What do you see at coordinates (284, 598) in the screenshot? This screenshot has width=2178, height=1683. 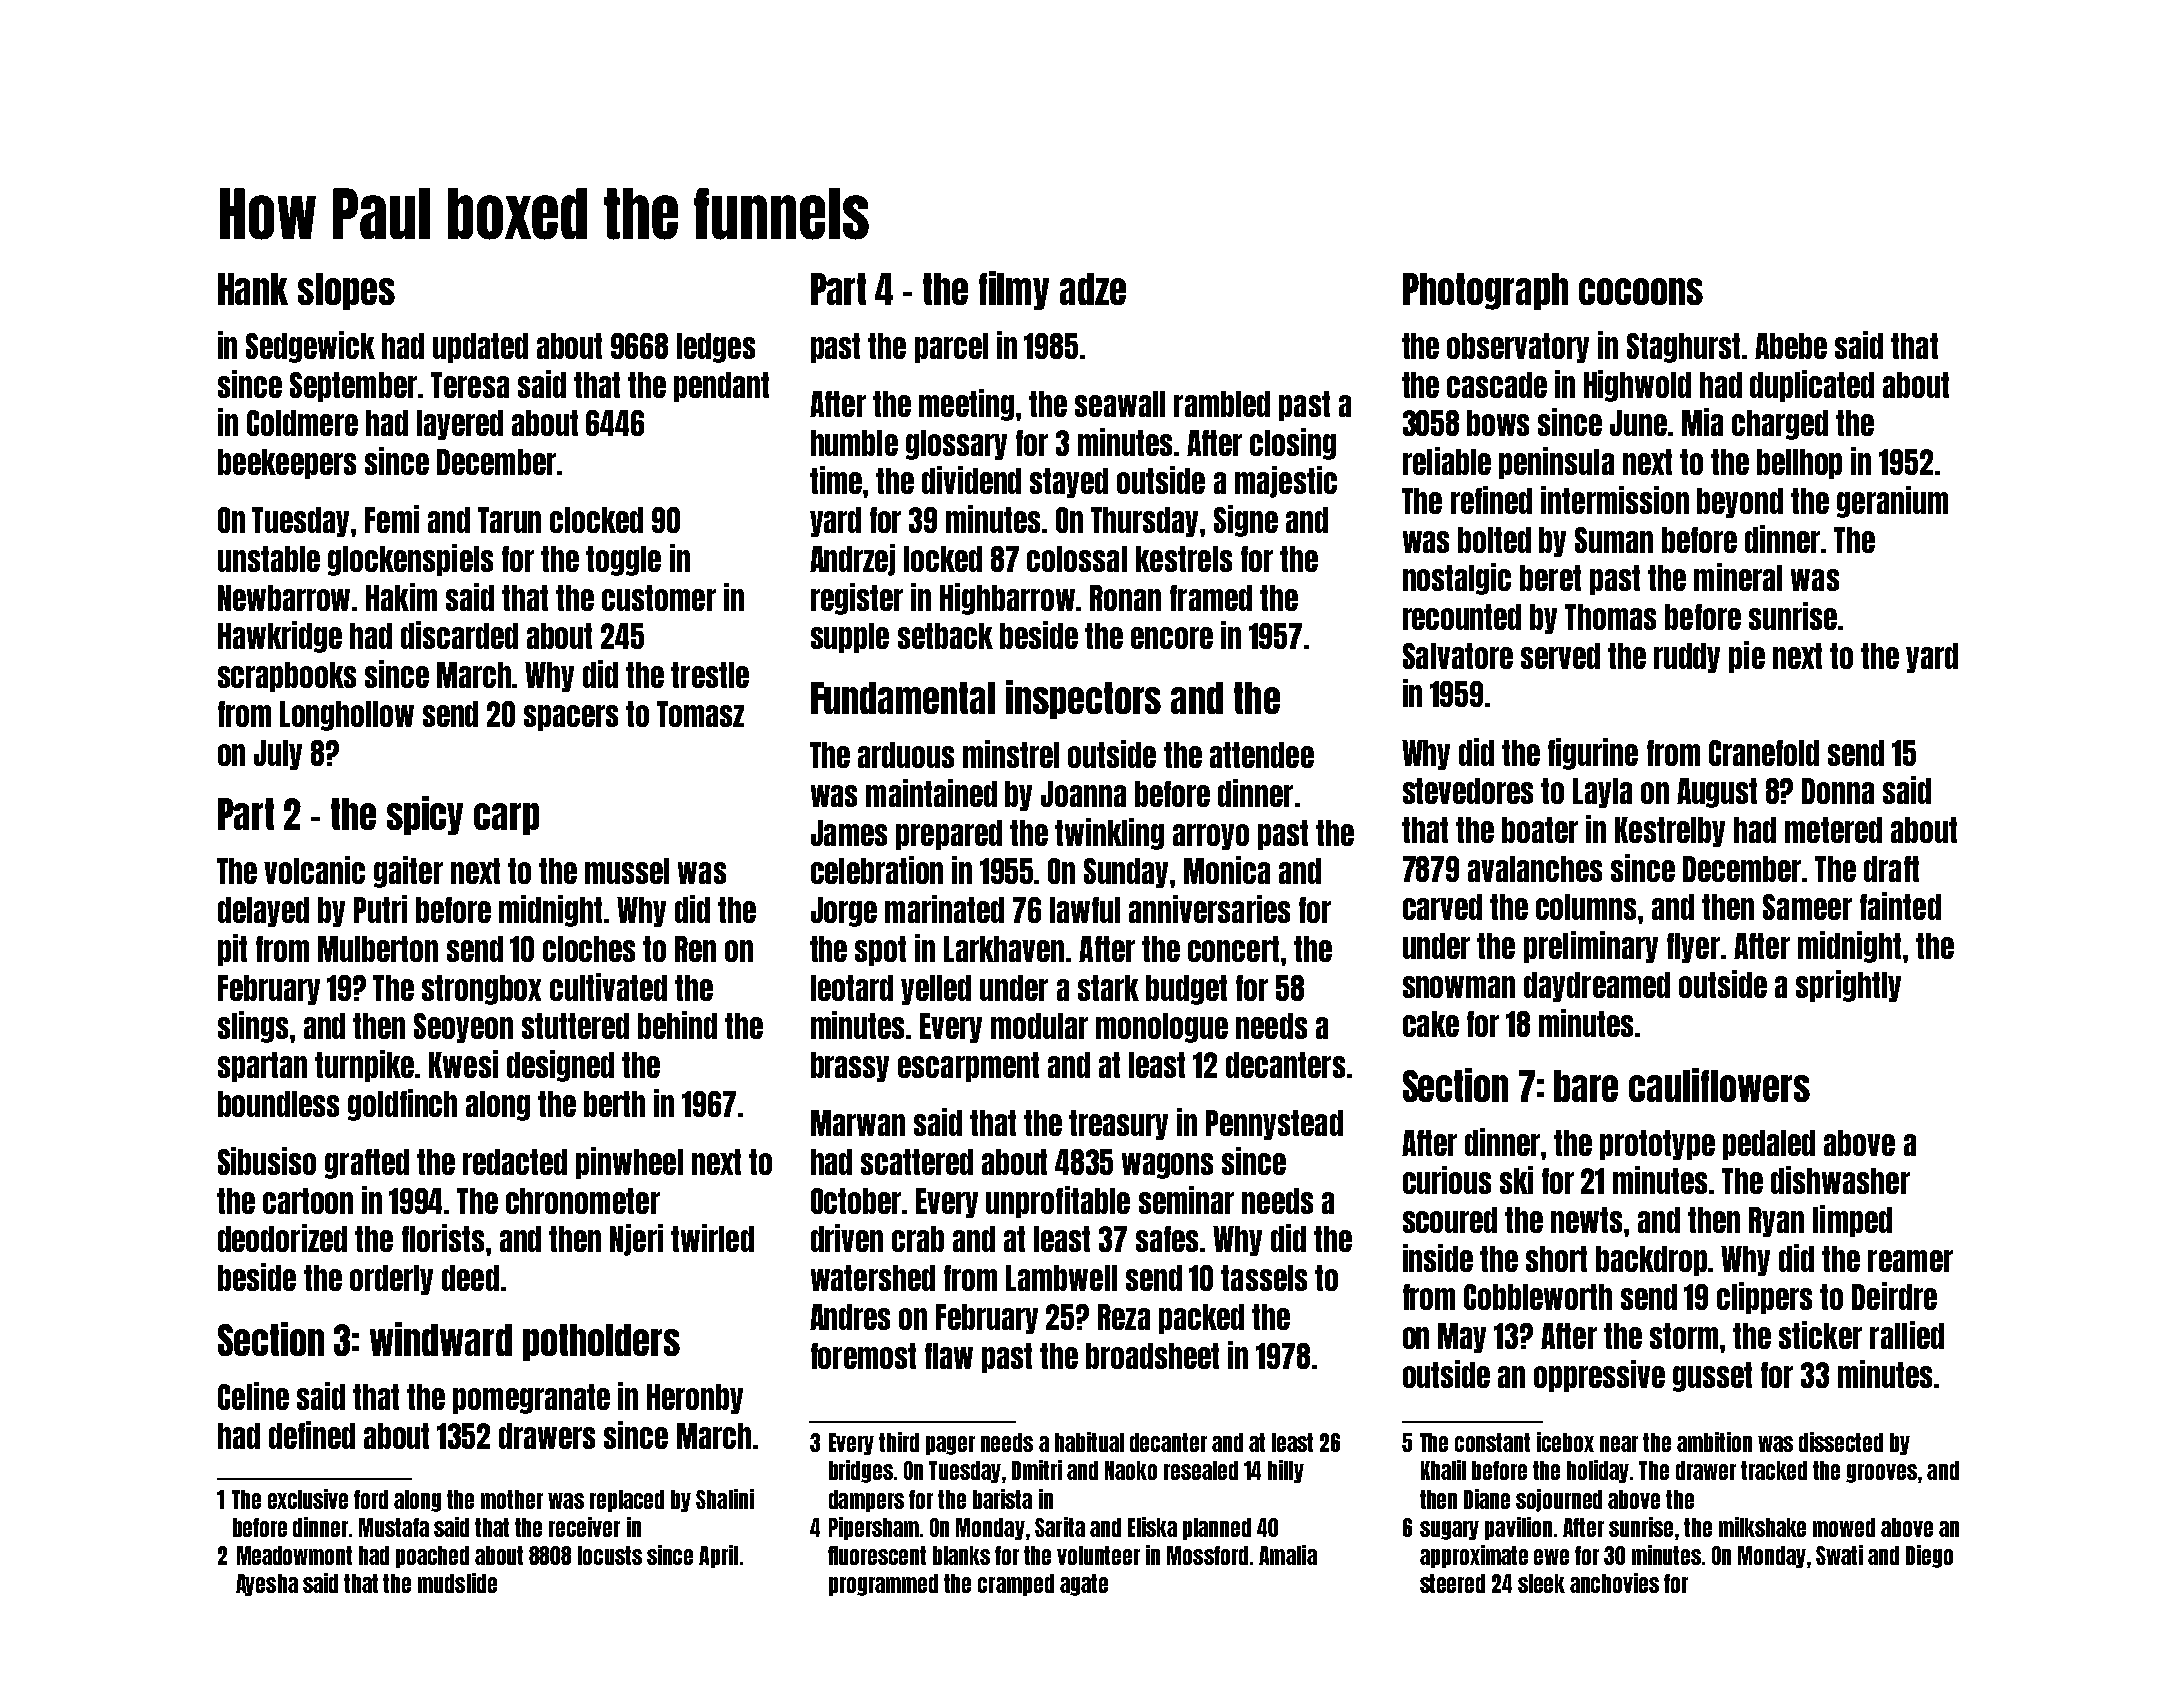 I see `Newbarrow` at bounding box center [284, 598].
